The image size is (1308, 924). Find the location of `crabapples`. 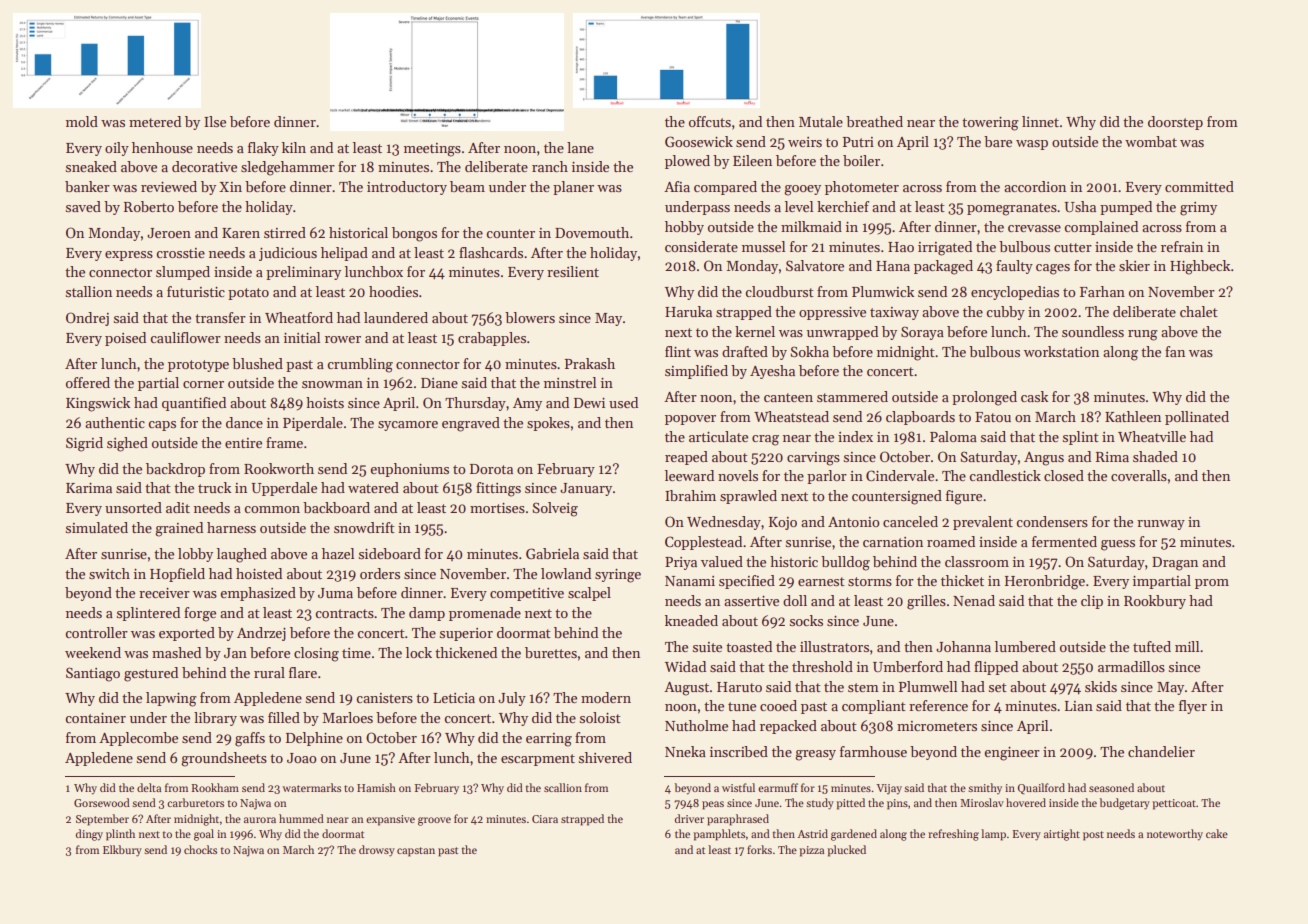

crabapples is located at coordinates (492, 339).
